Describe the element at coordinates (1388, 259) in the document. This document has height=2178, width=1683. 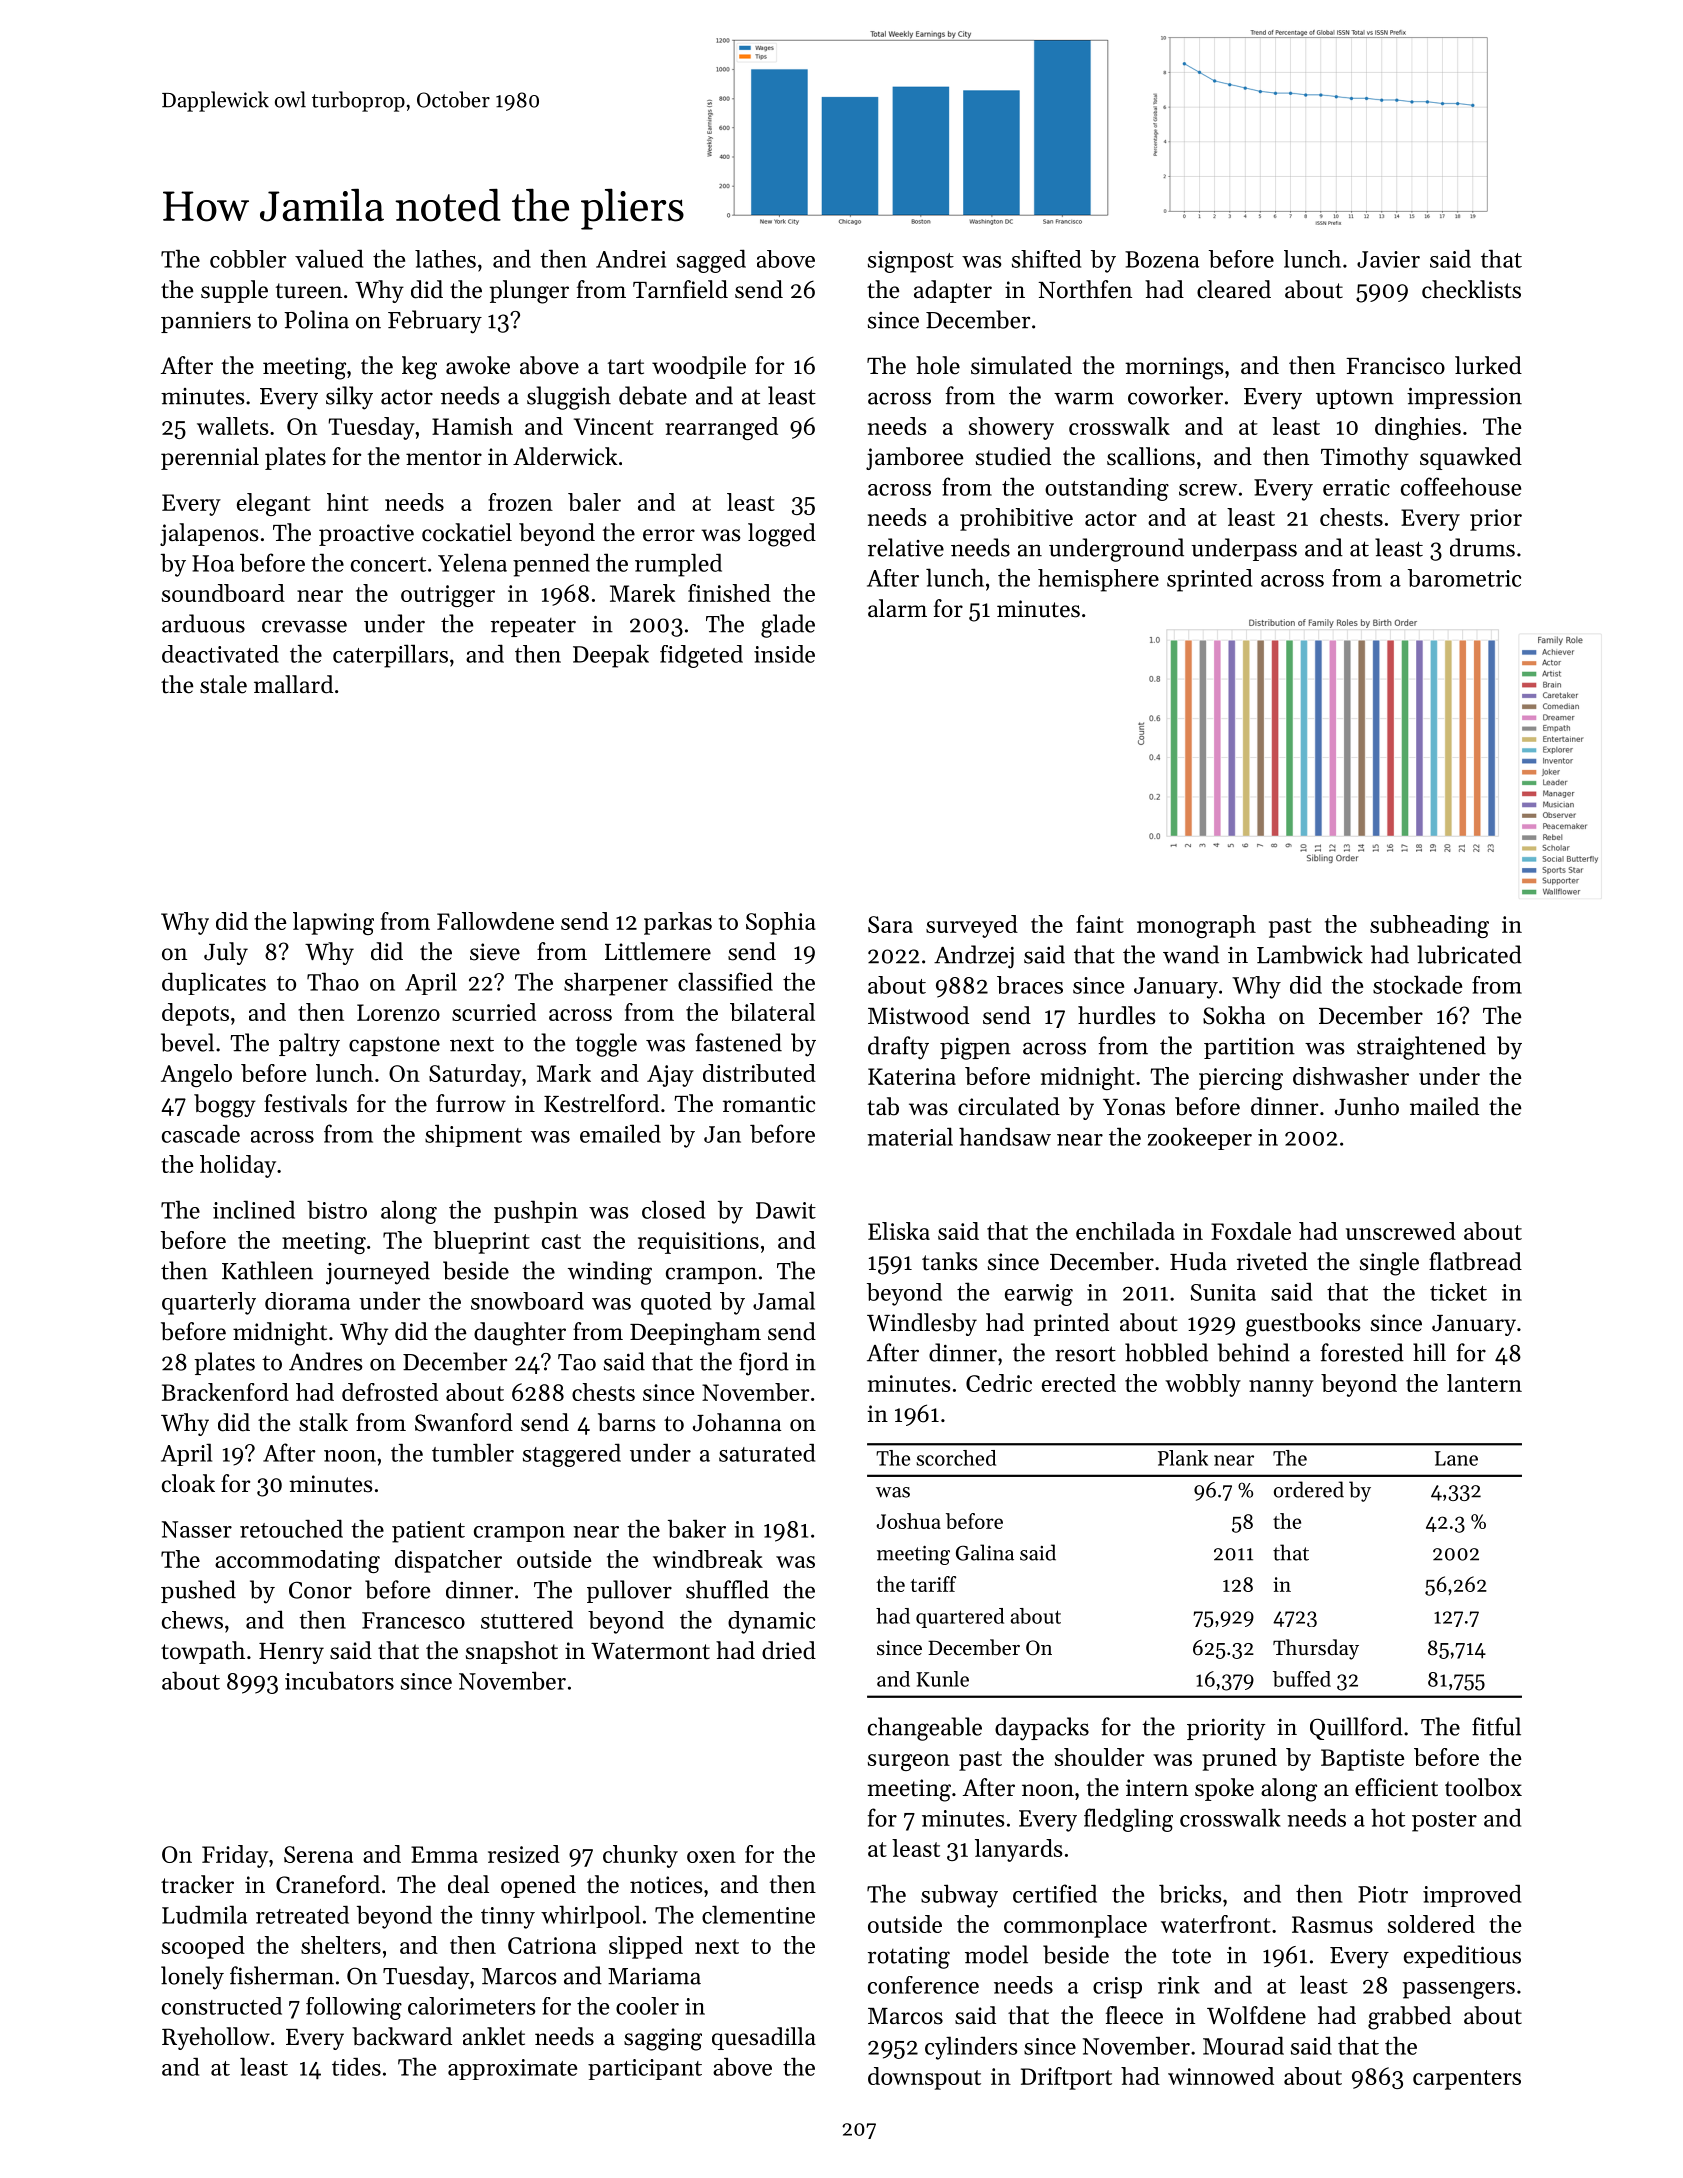
I see `Javier` at that location.
